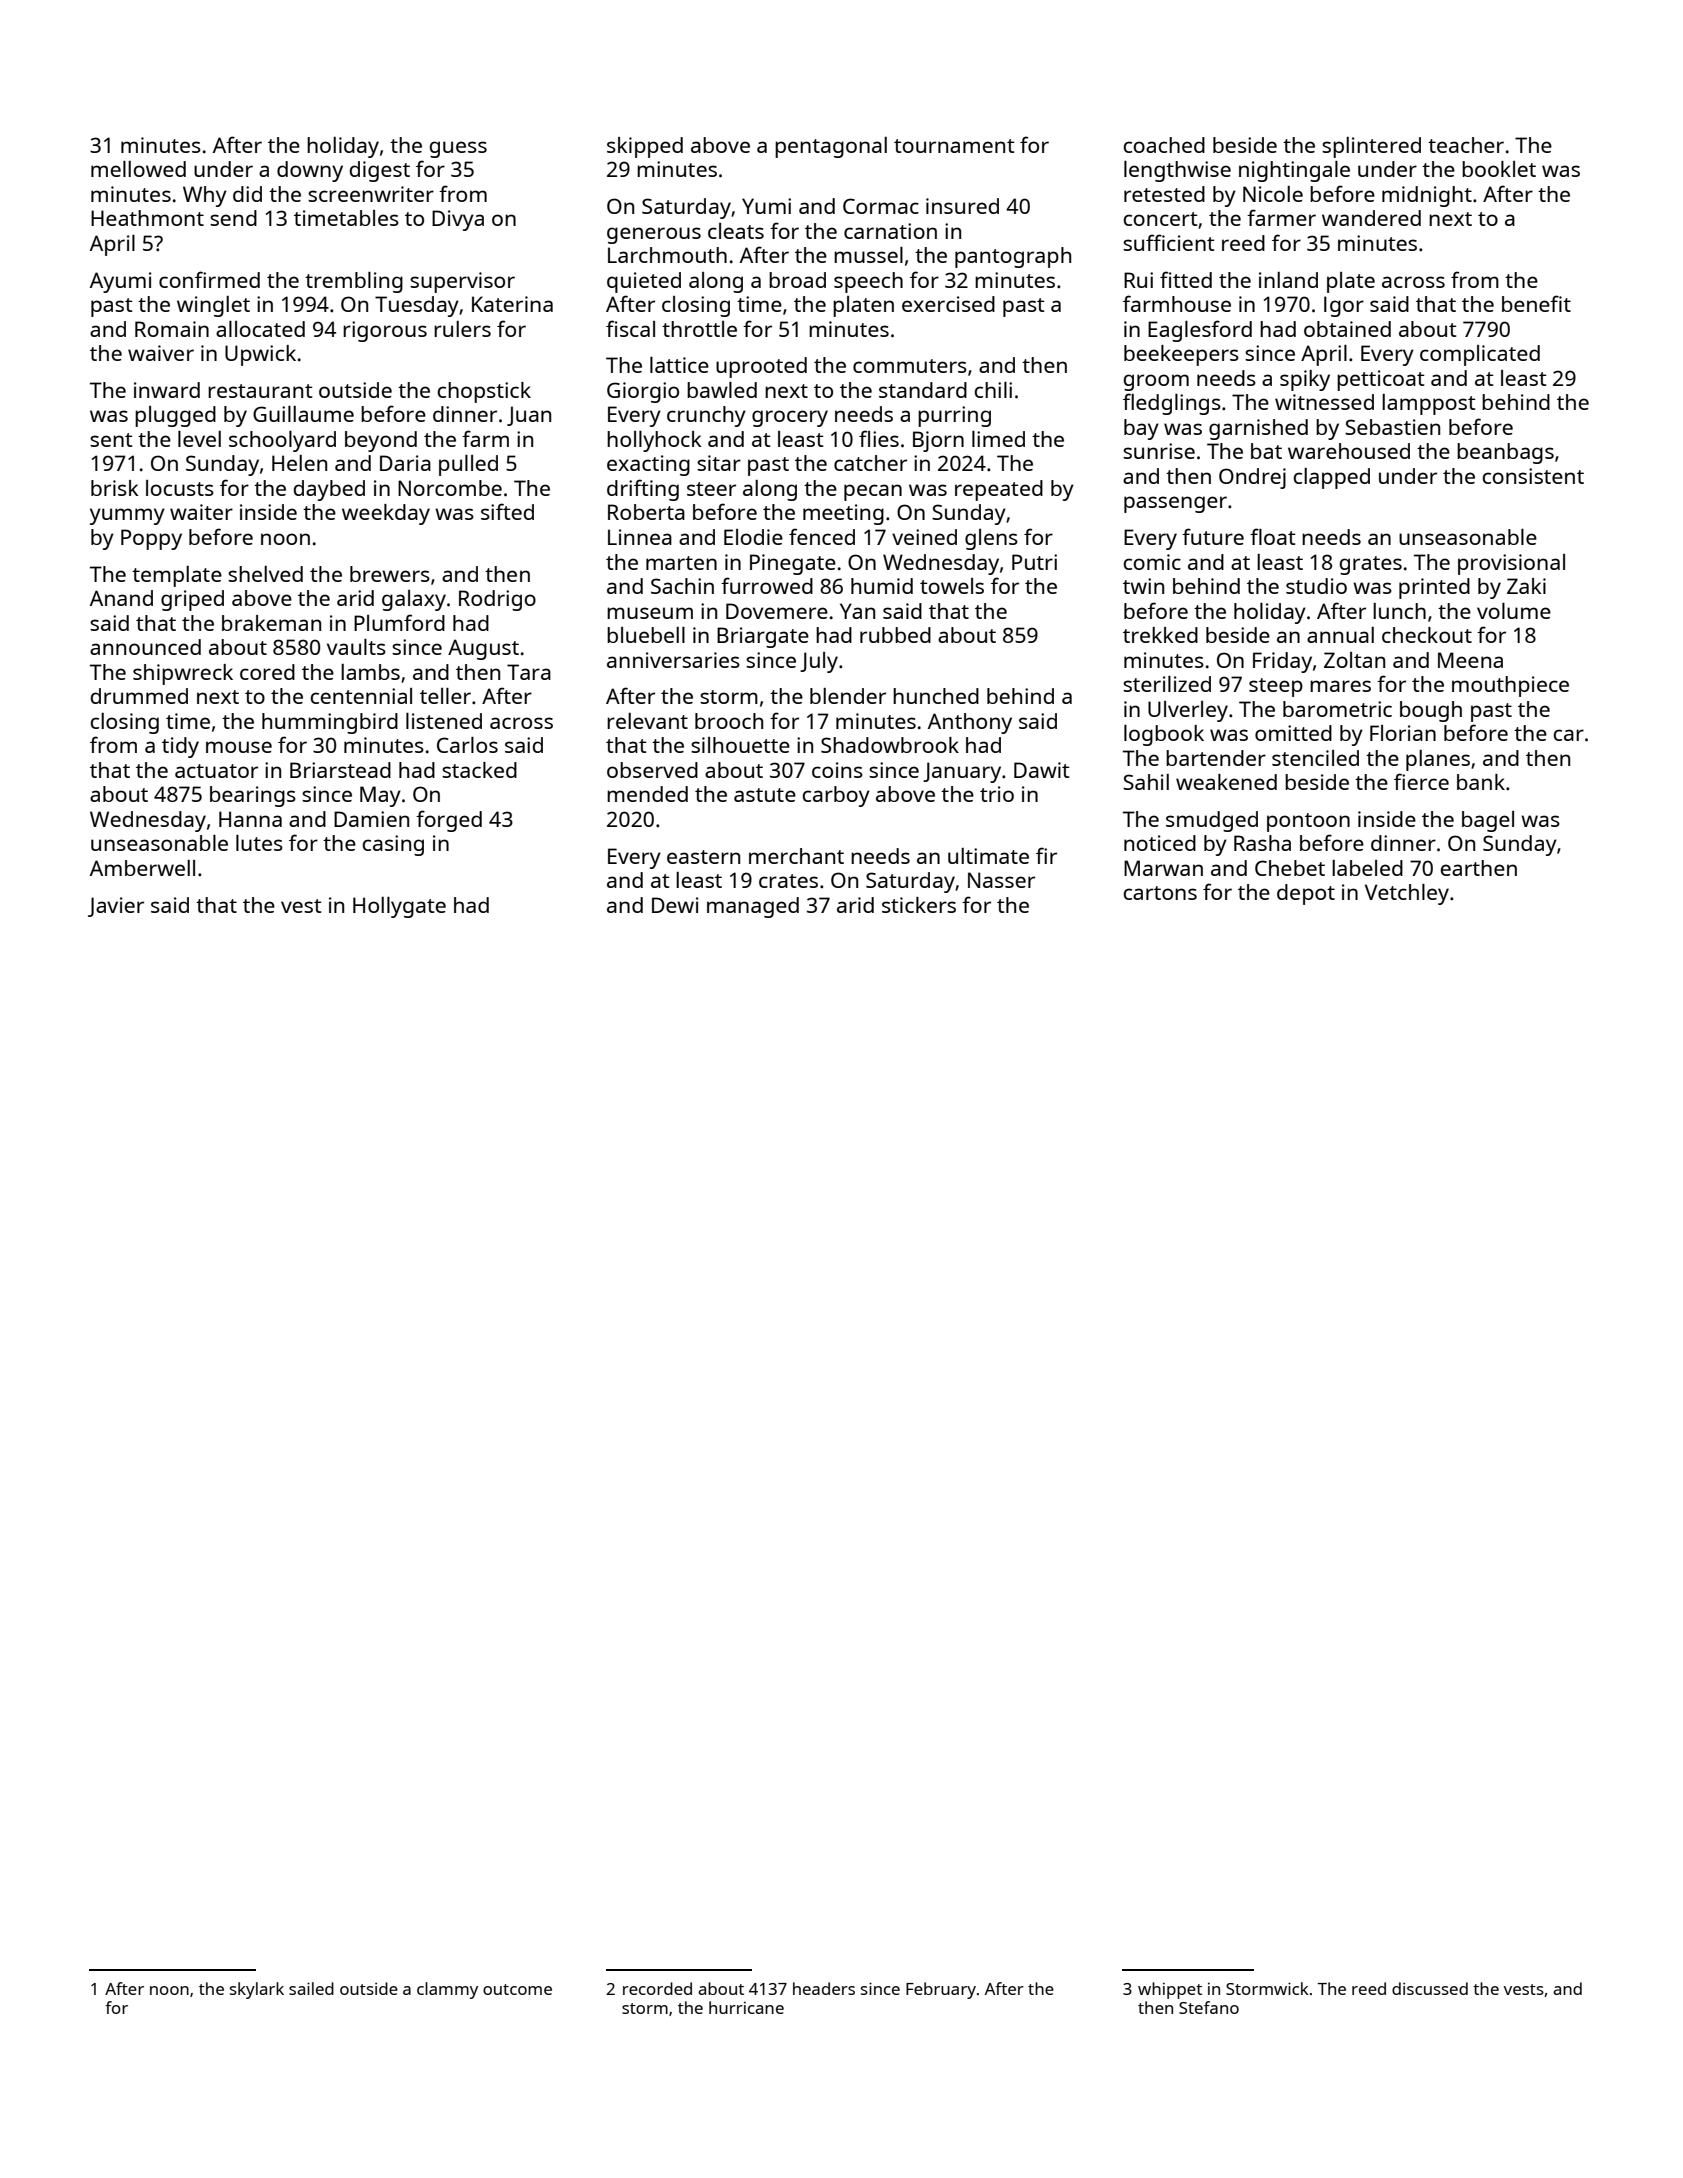 Image resolution: width=1683 pixels, height=2178 pixels. Describe the element at coordinates (462, 329) in the screenshot. I see `rulers` at that location.
